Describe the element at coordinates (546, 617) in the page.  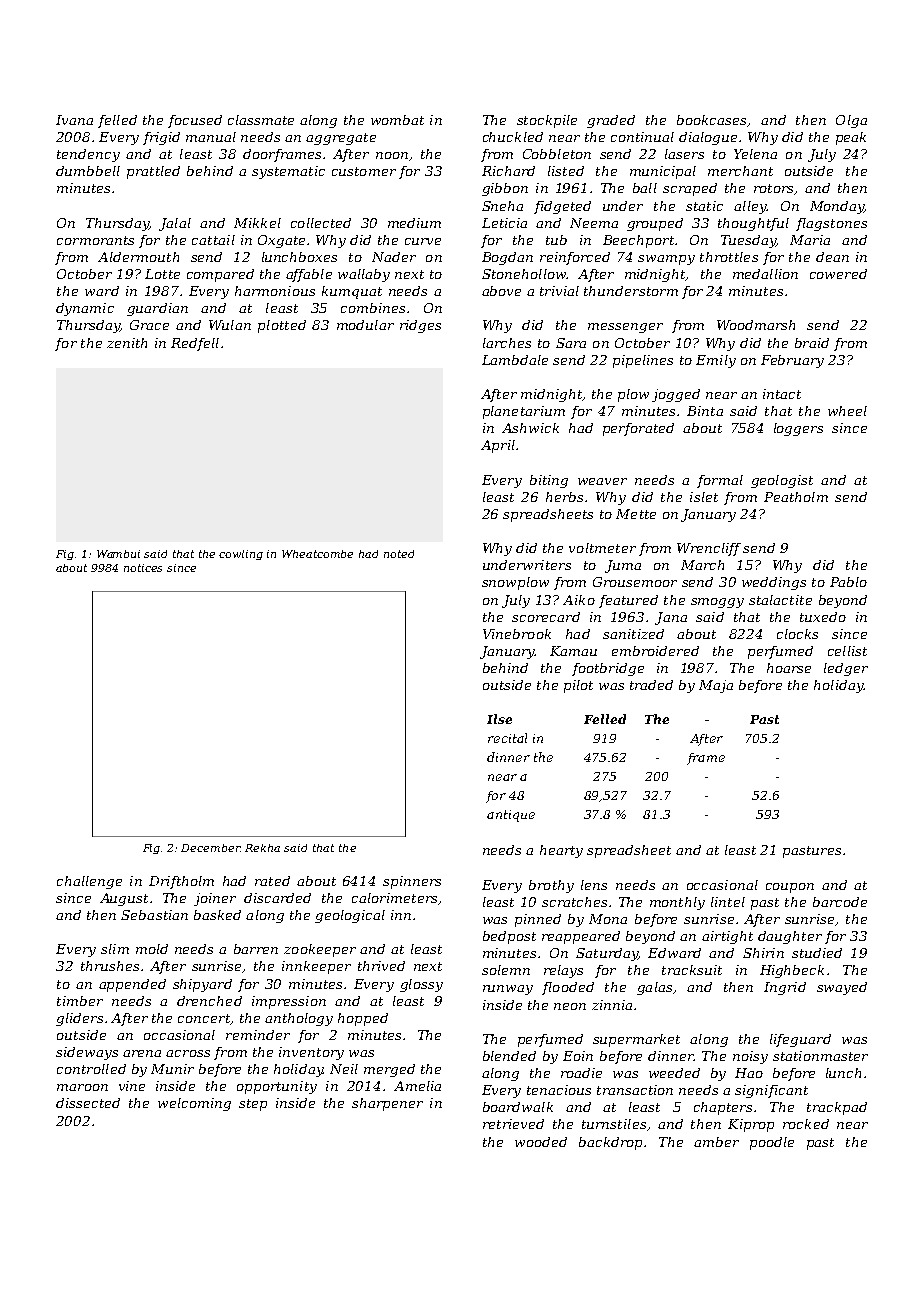
I see `scorecard` at that location.
